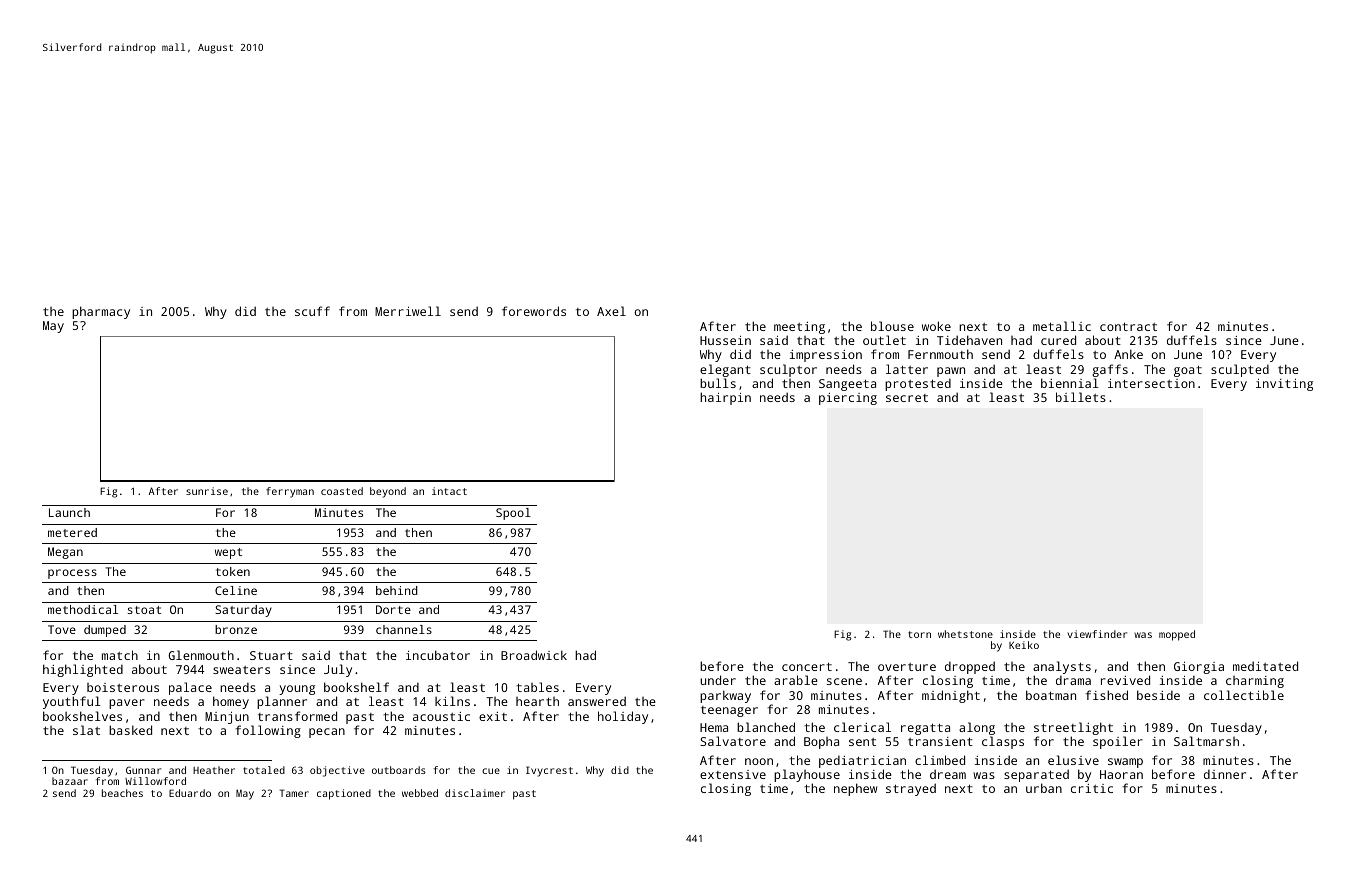 This document has height=887, width=1372. What do you see at coordinates (408, 311) in the document?
I see `Merriwell` at bounding box center [408, 311].
